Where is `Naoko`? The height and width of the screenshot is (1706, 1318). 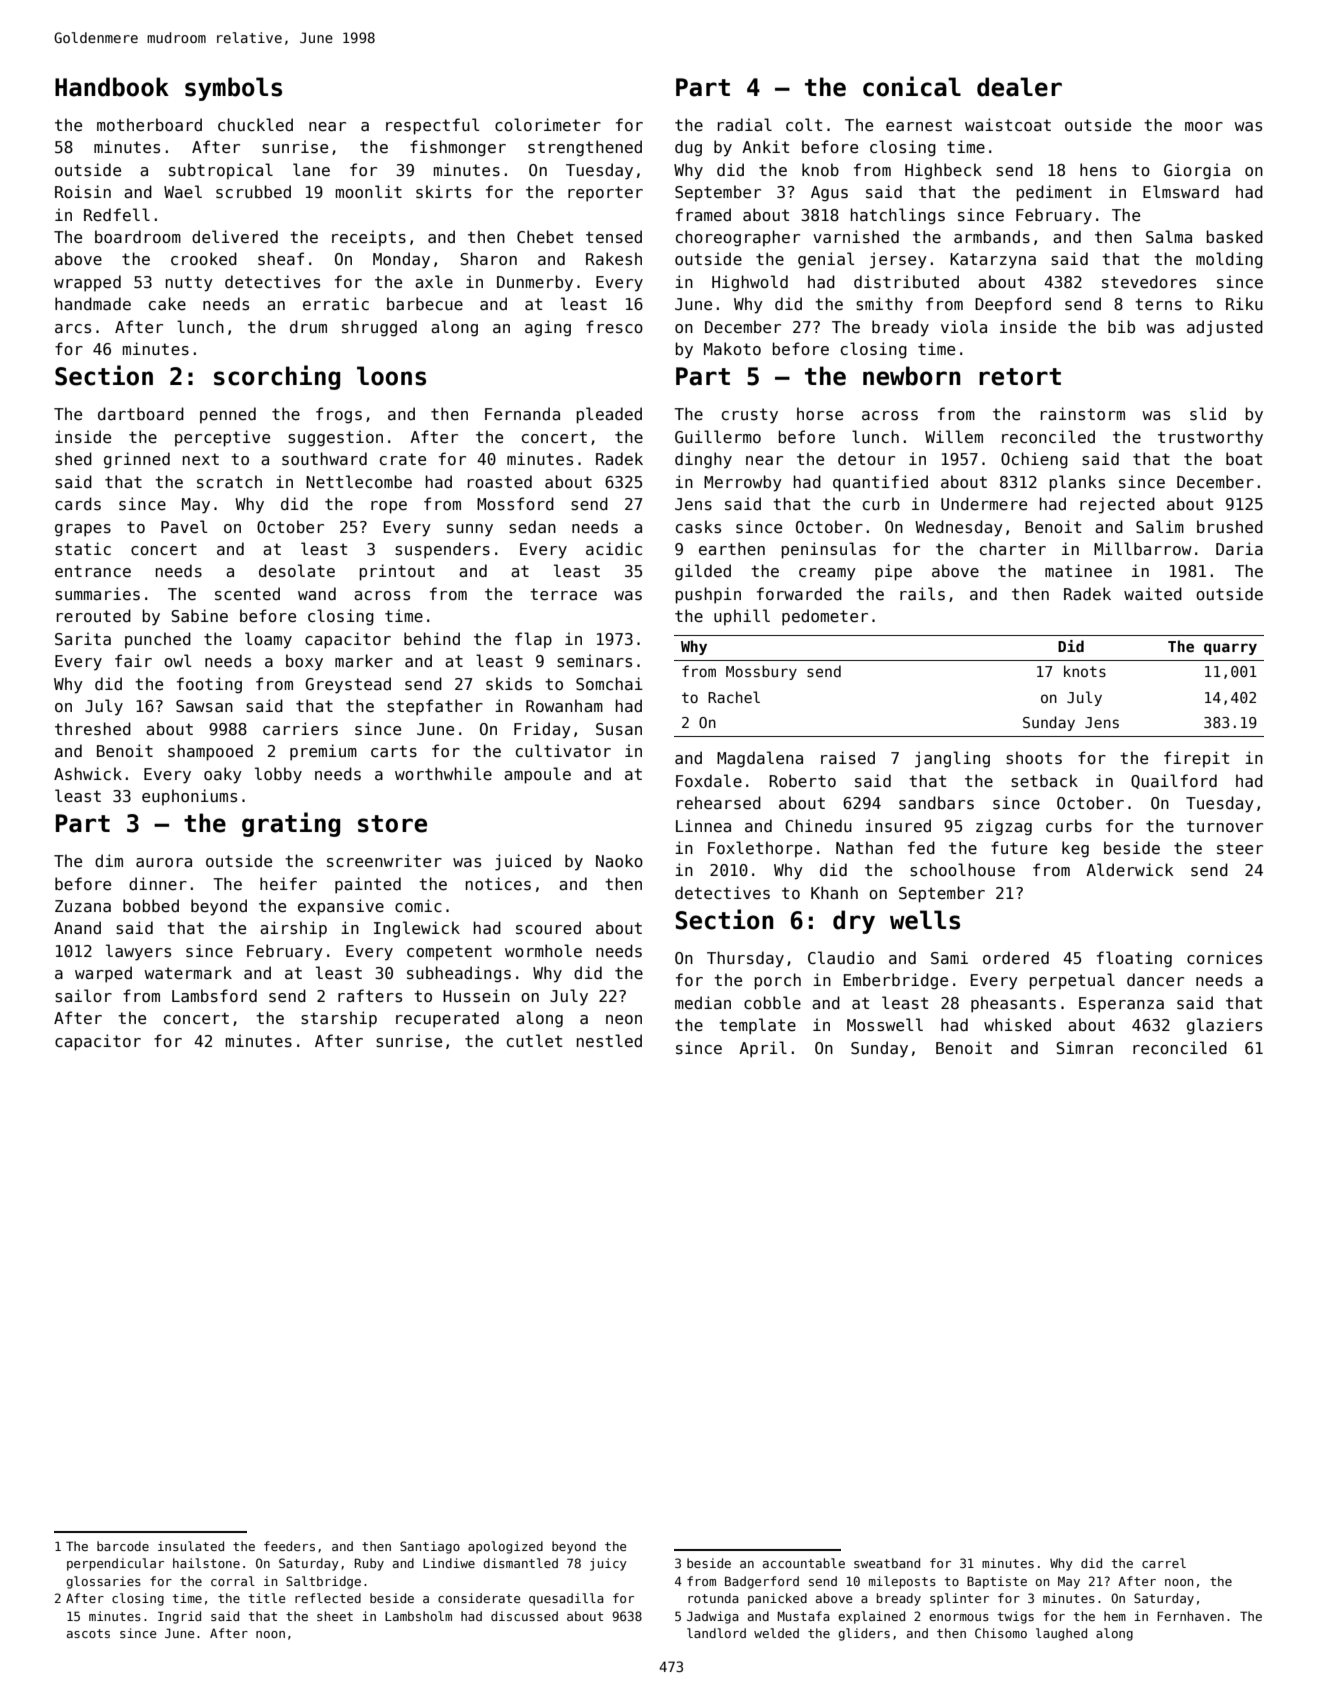
Naoko is located at coordinates (619, 861).
